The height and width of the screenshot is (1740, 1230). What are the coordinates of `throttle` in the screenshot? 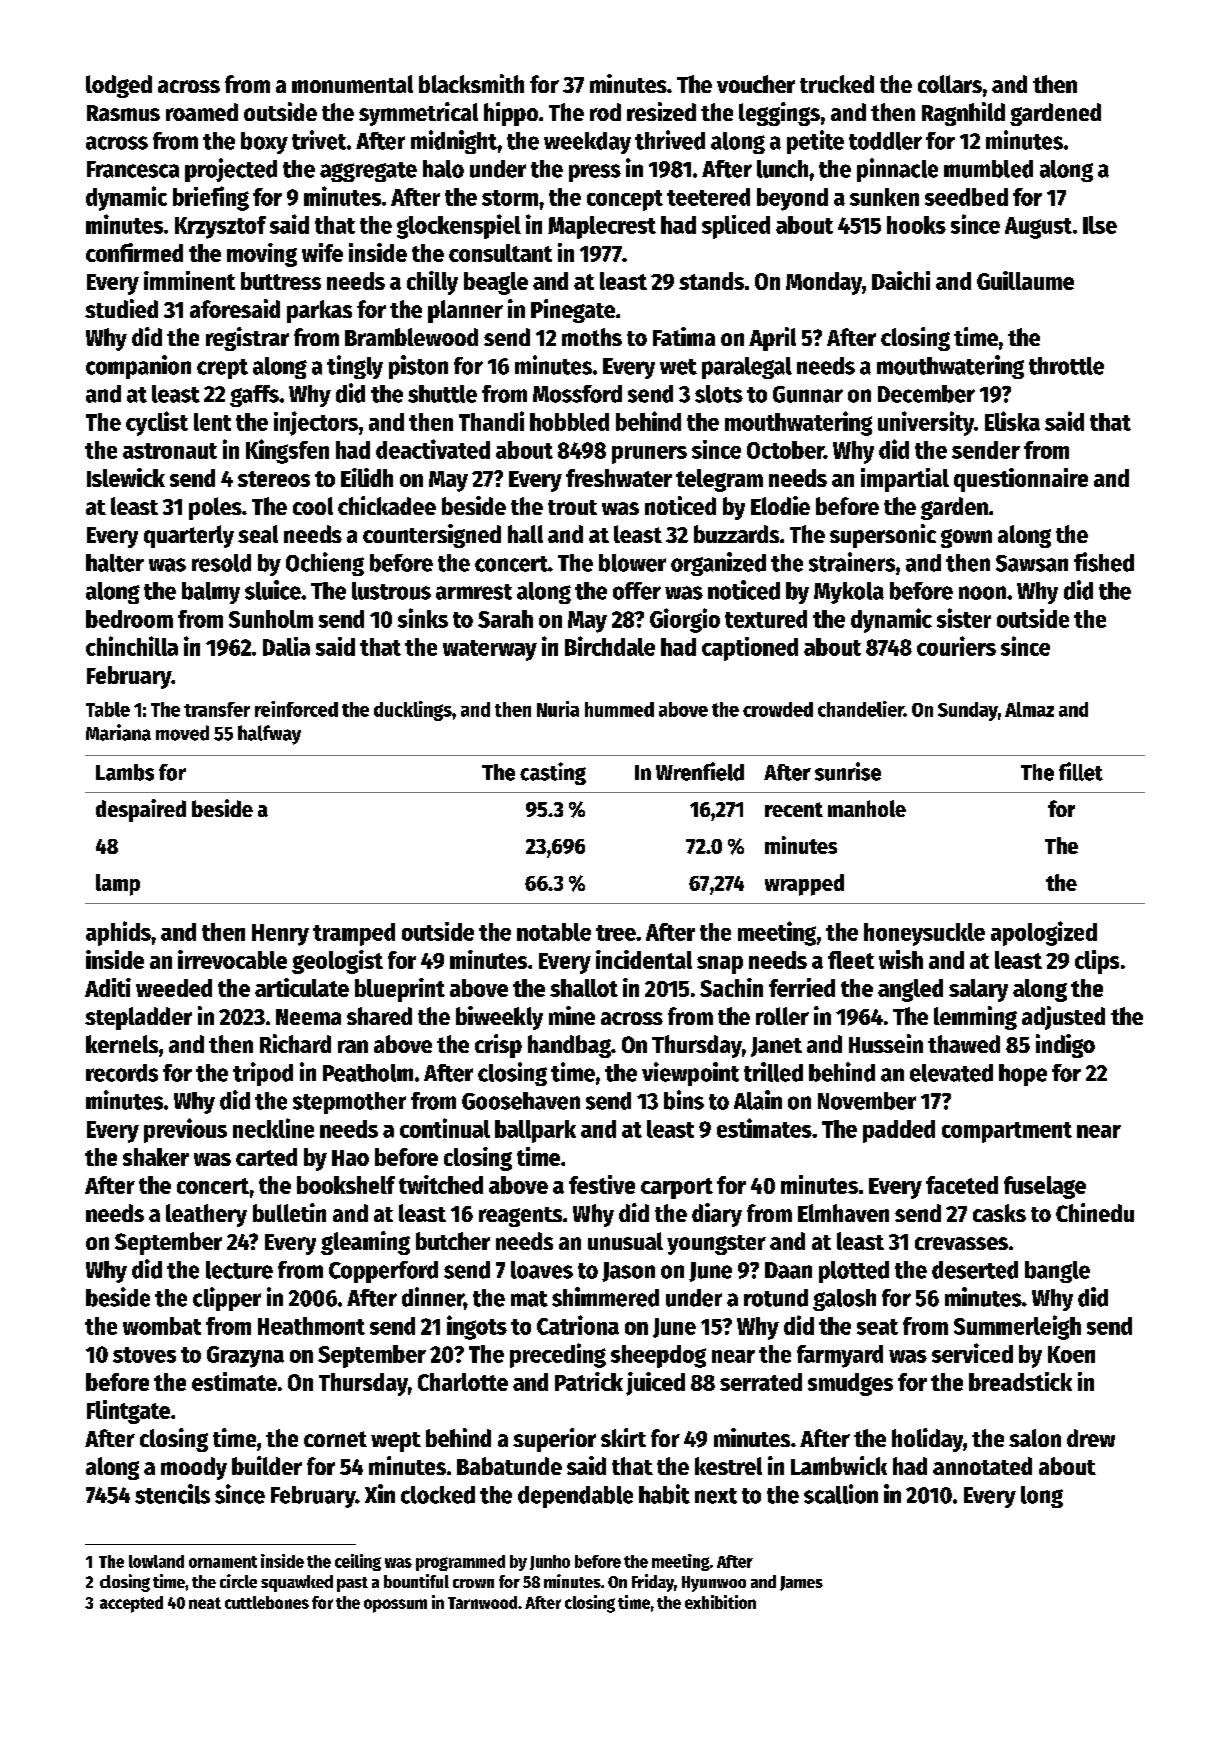 It's located at (1066, 366).
